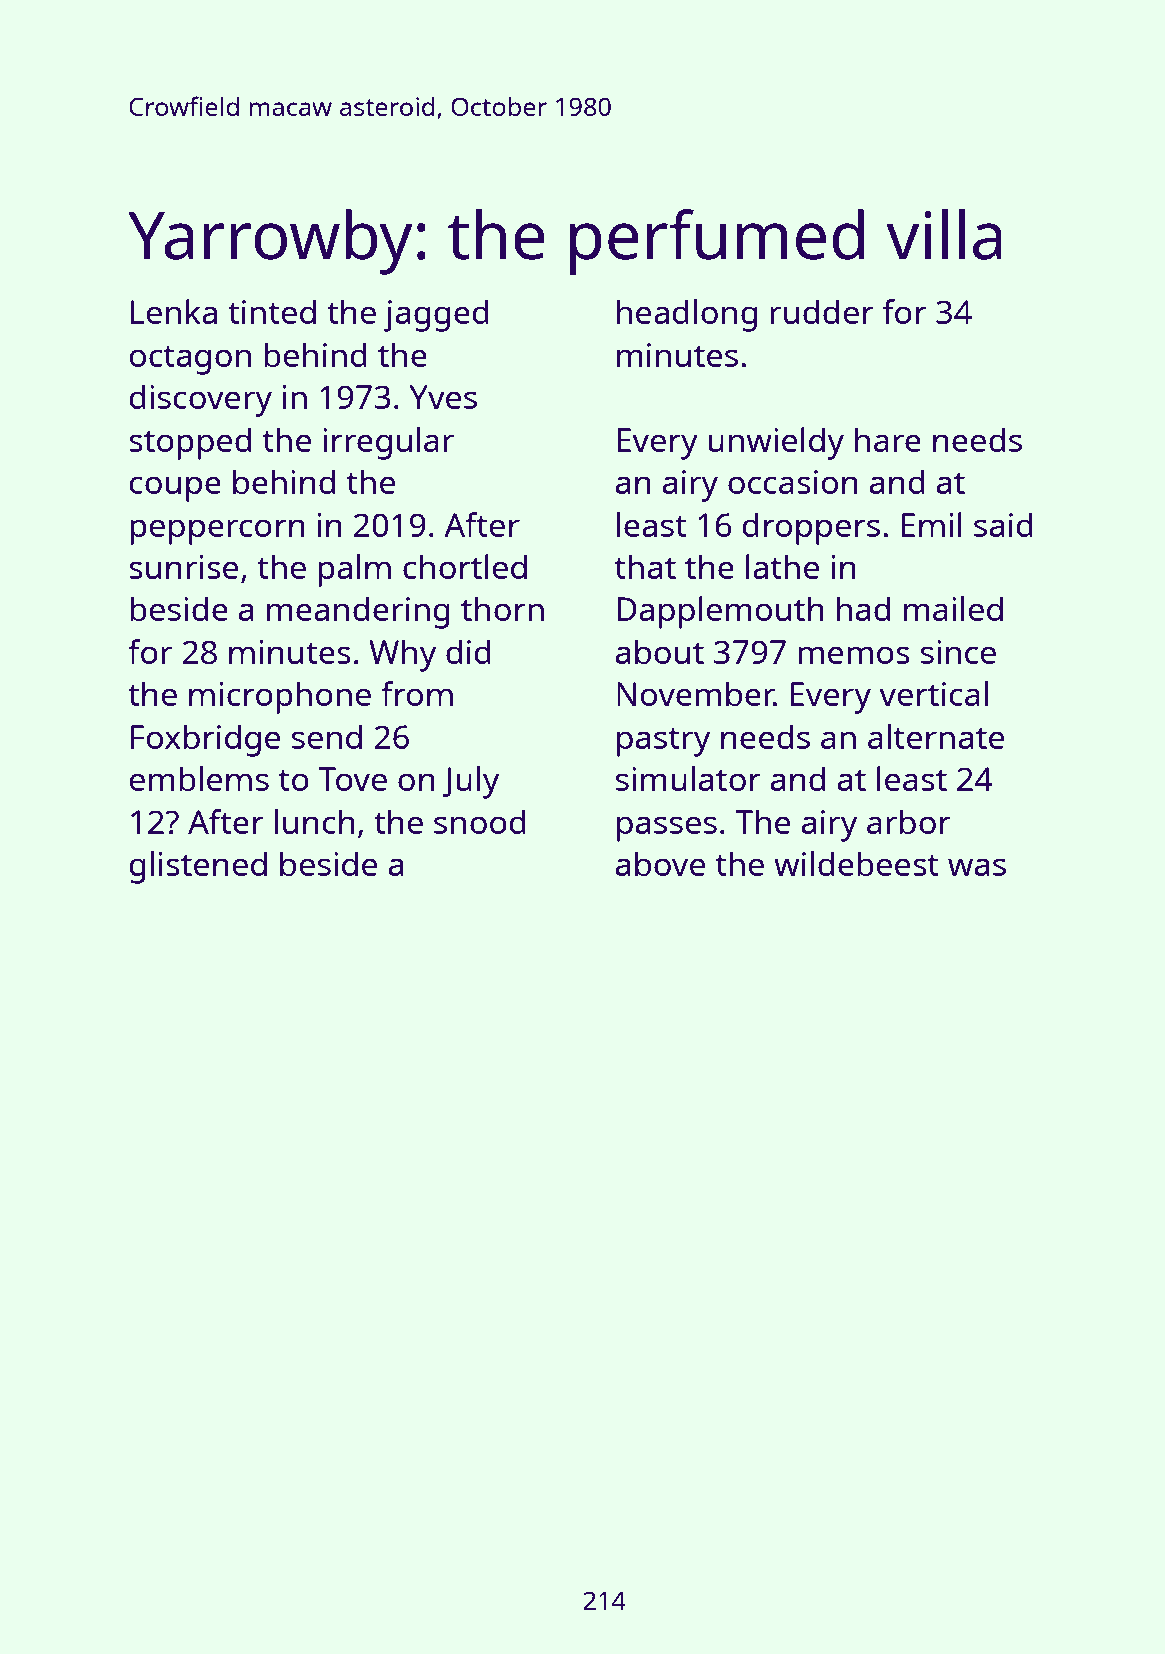 The height and width of the page is (1654, 1165). Describe the element at coordinates (272, 311) in the page. I see `tinted` at that location.
